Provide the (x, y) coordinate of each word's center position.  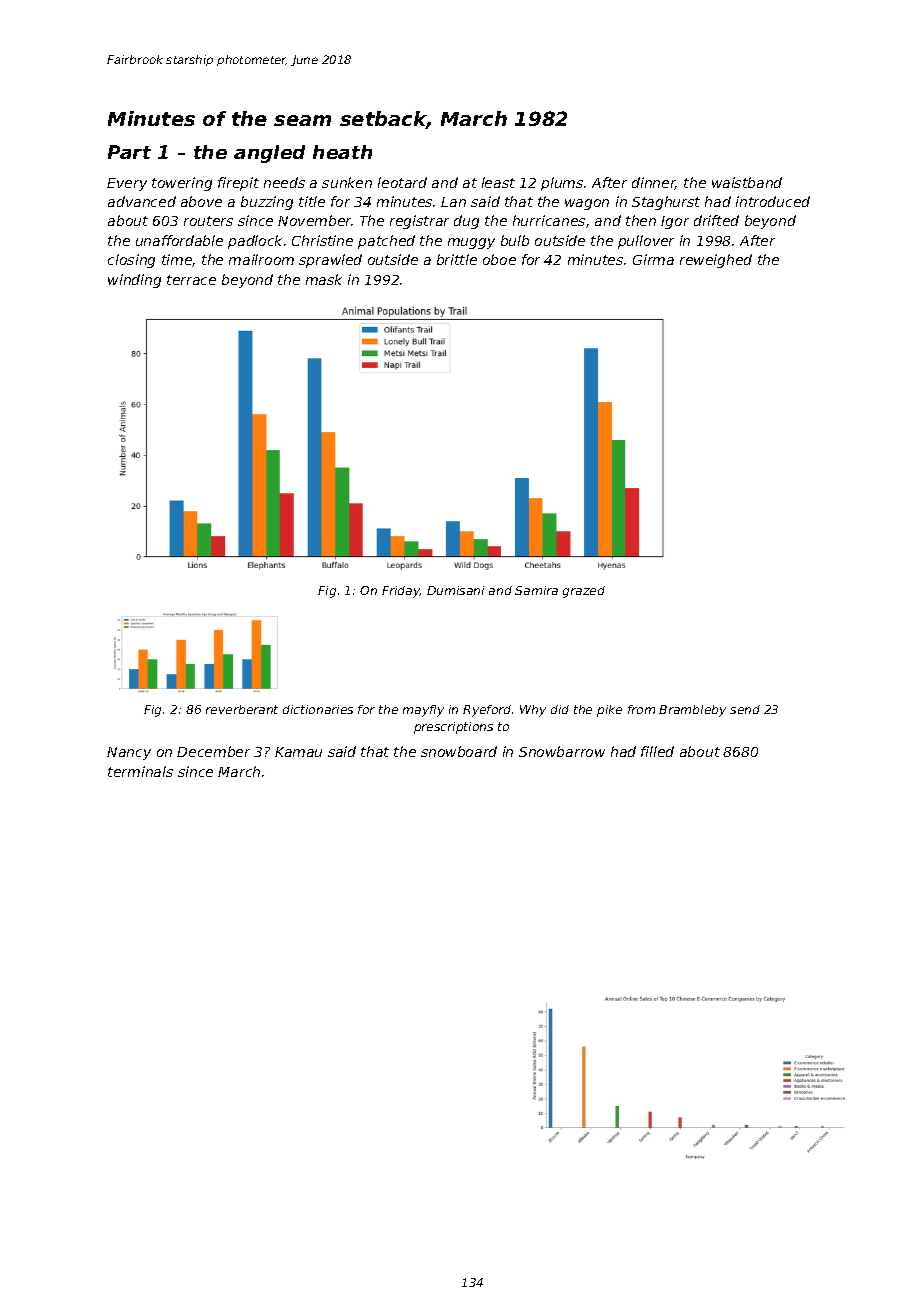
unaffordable (179, 240)
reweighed (716, 261)
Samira (536, 590)
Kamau (298, 752)
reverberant (242, 709)
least (498, 182)
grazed (584, 592)
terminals (140, 771)
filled (657, 751)
